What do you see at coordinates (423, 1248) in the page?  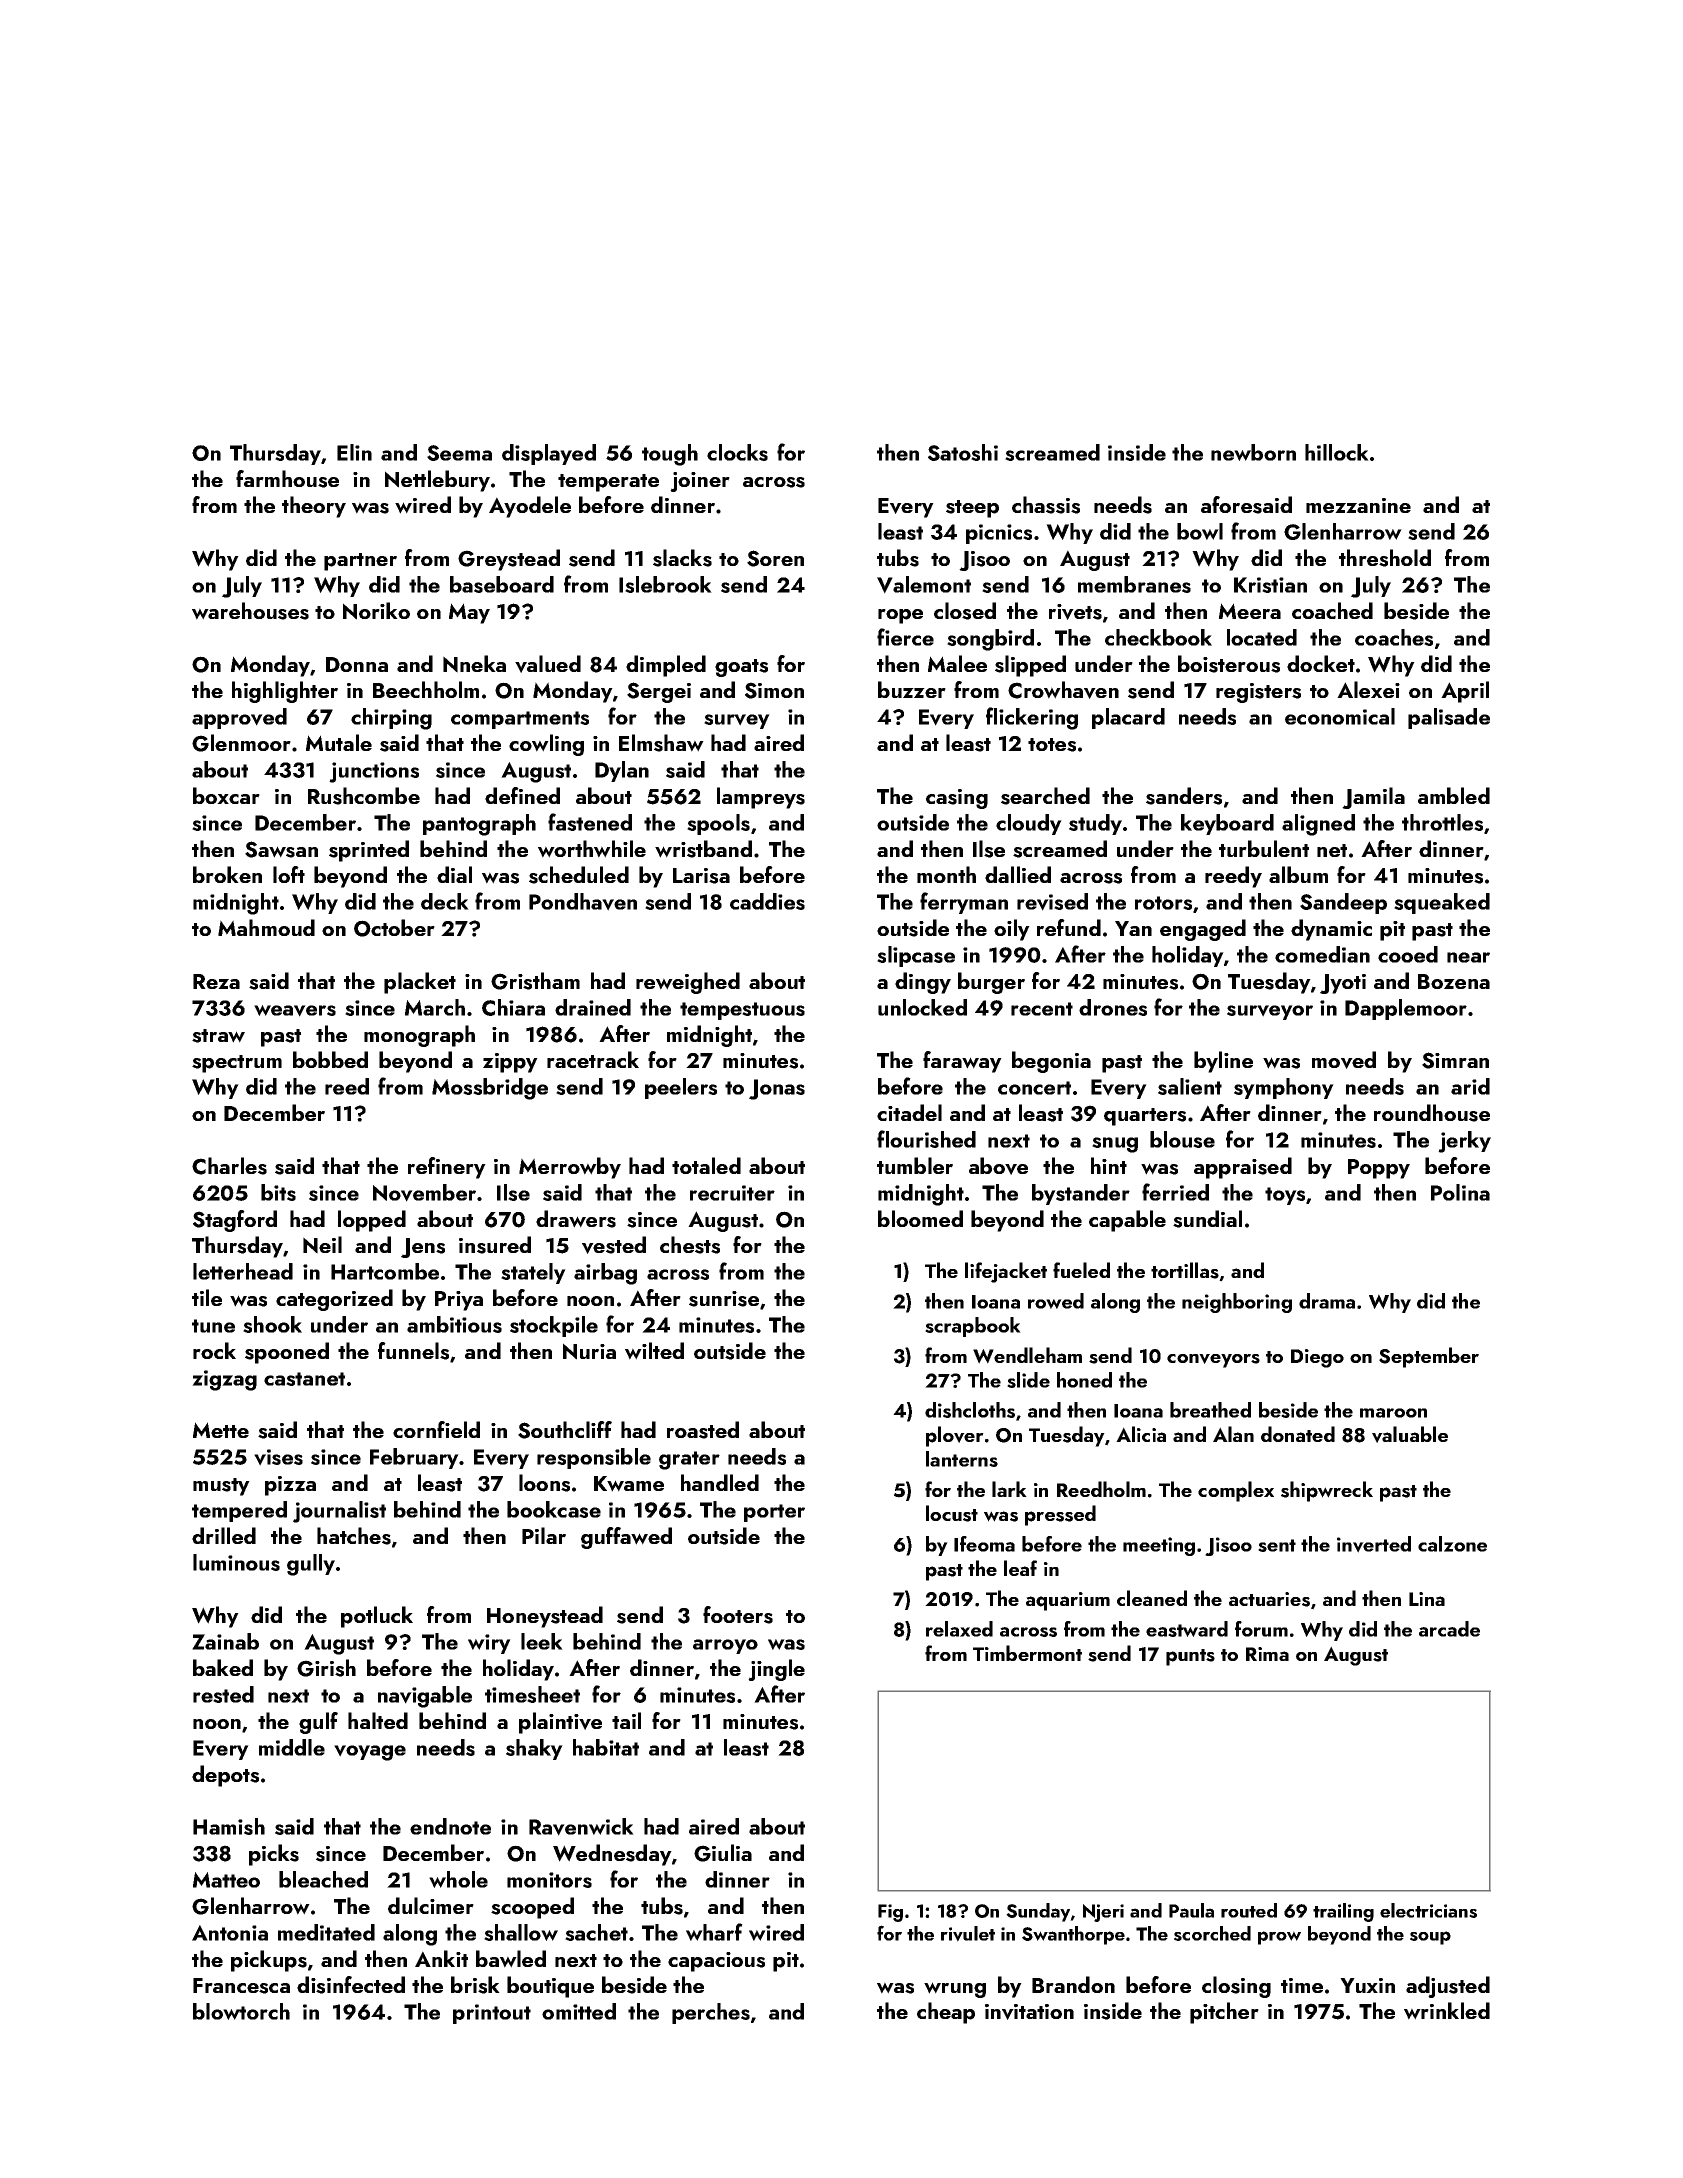 I see `Jens` at bounding box center [423, 1248].
